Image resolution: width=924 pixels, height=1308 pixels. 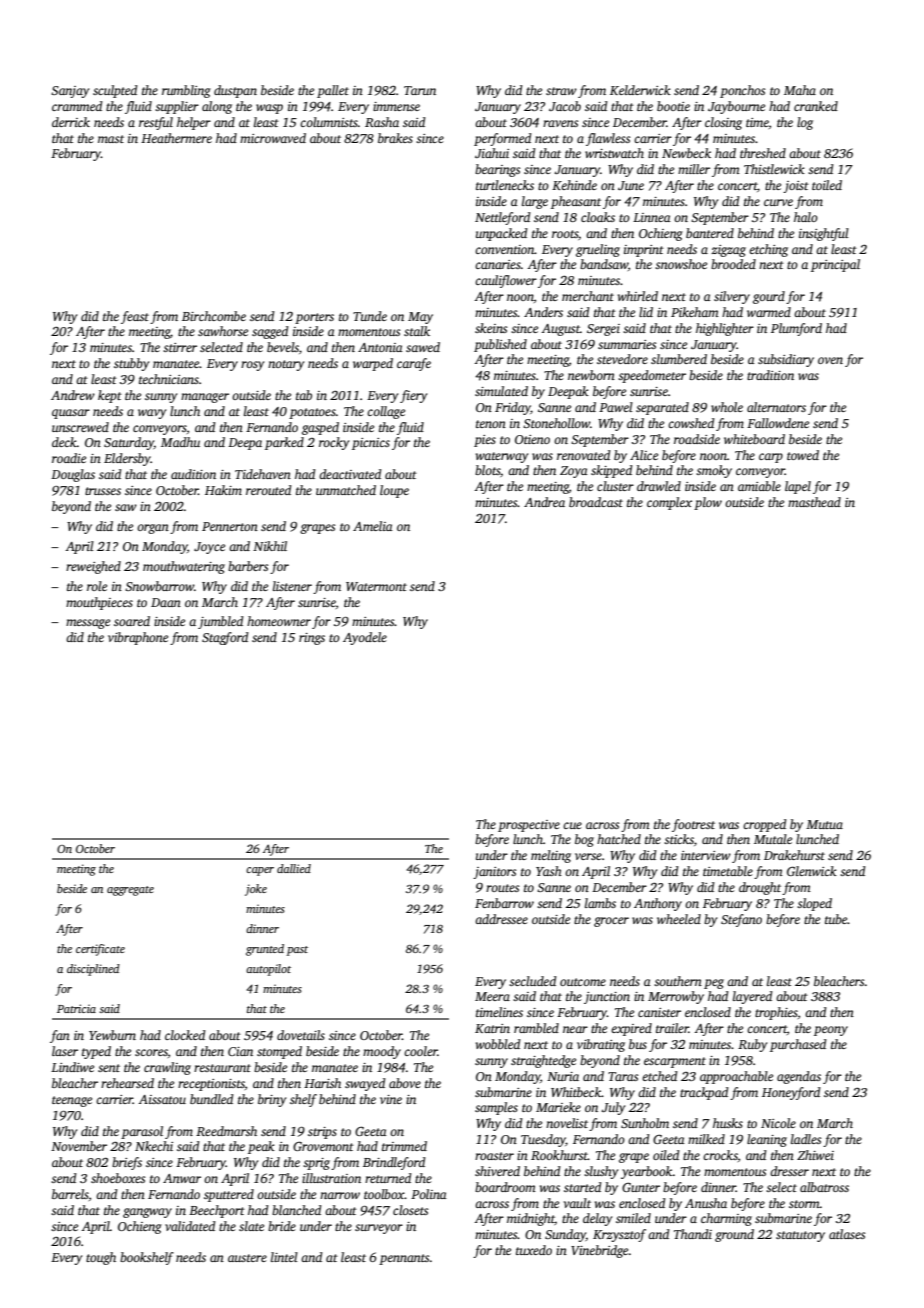 I want to click on Mutua, so click(x=824, y=824).
